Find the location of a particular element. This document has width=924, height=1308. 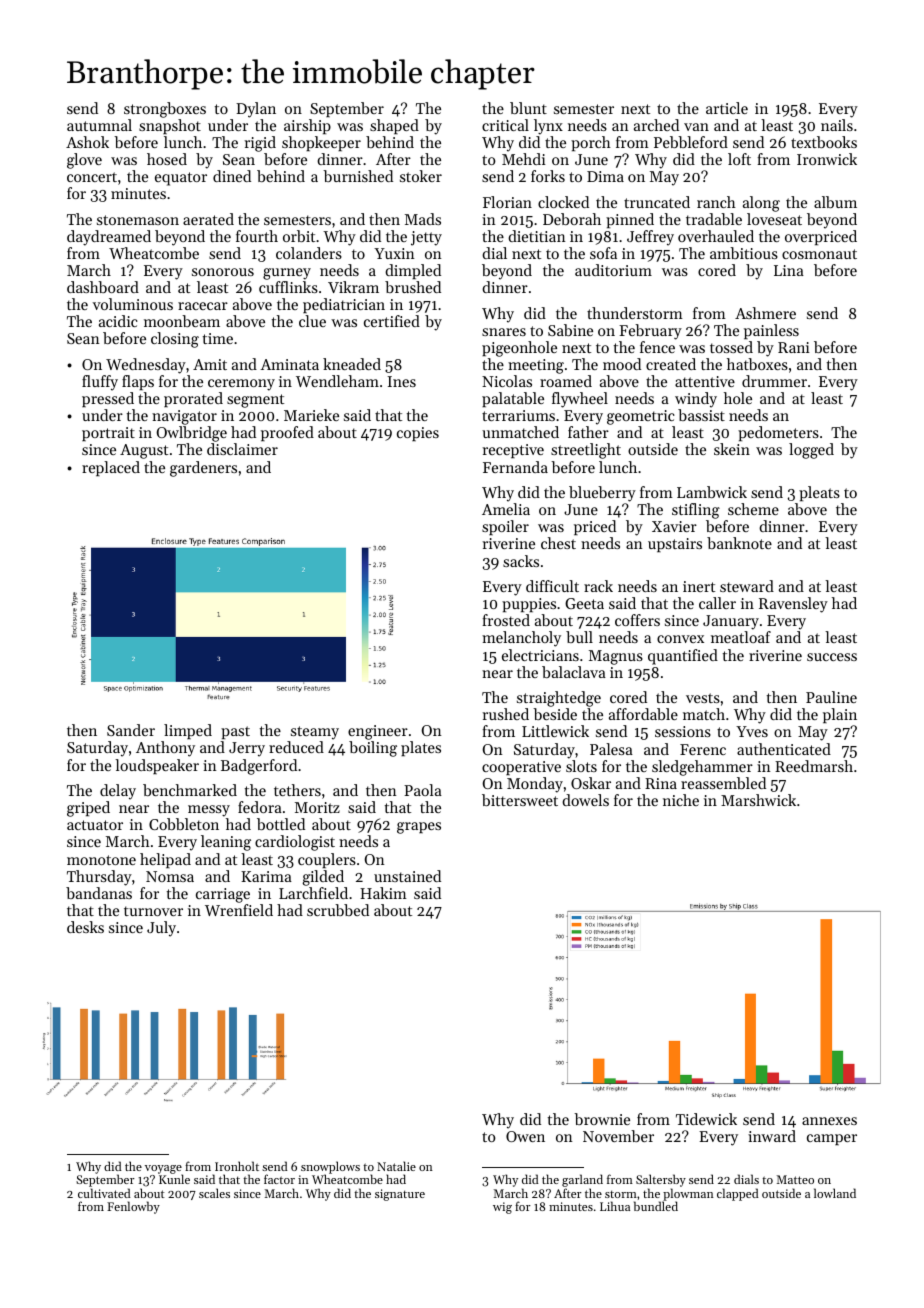

moonbeam is located at coordinates (182, 321).
